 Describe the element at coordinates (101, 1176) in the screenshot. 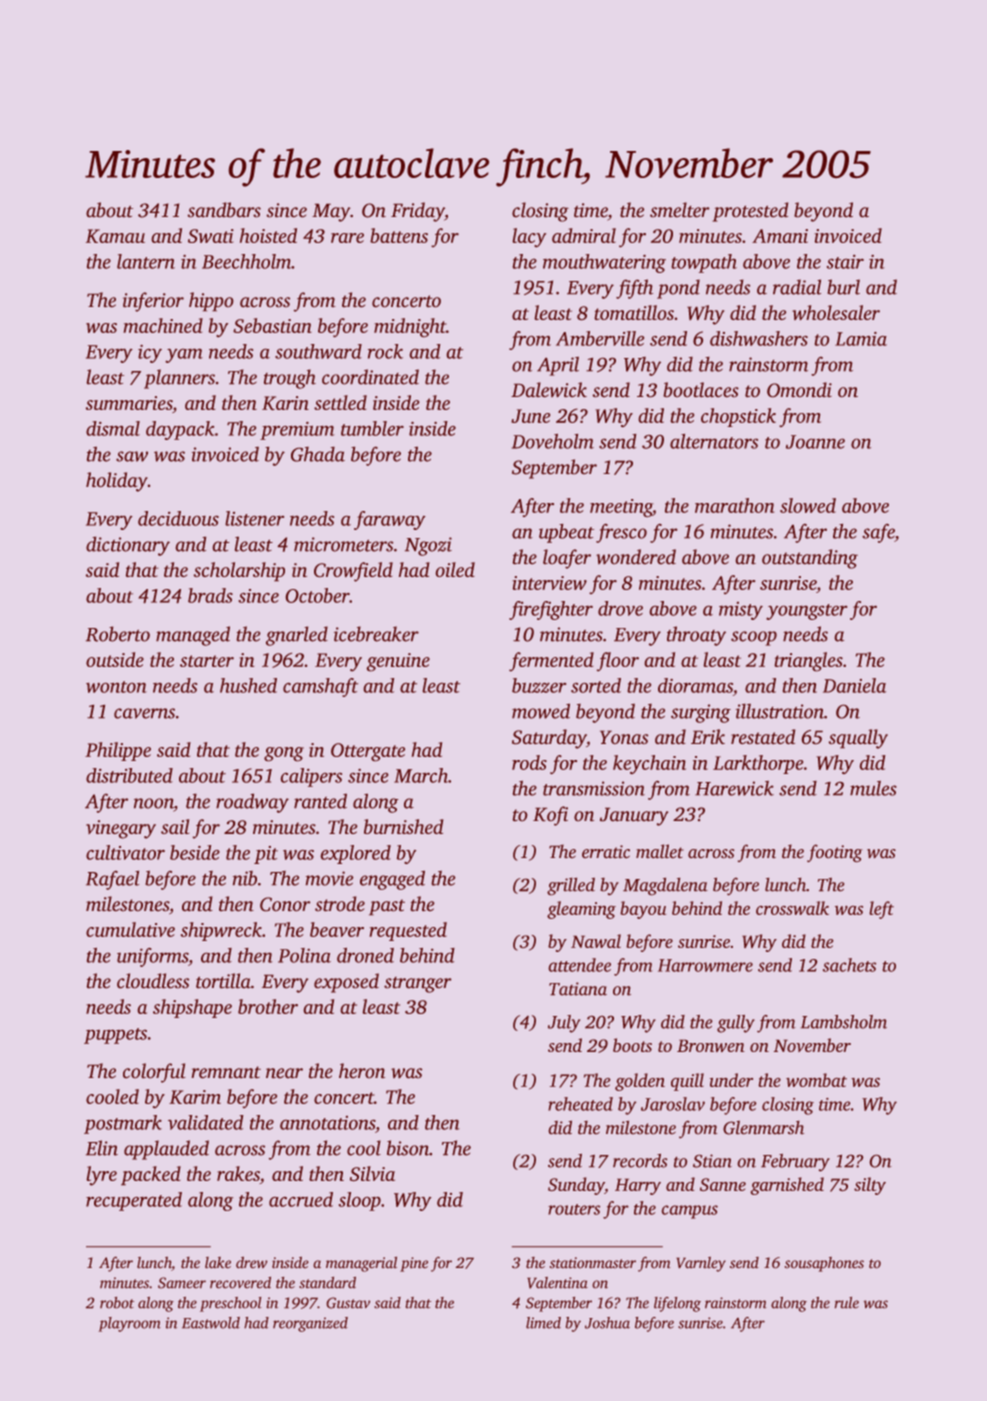

I see `lyre` at that location.
